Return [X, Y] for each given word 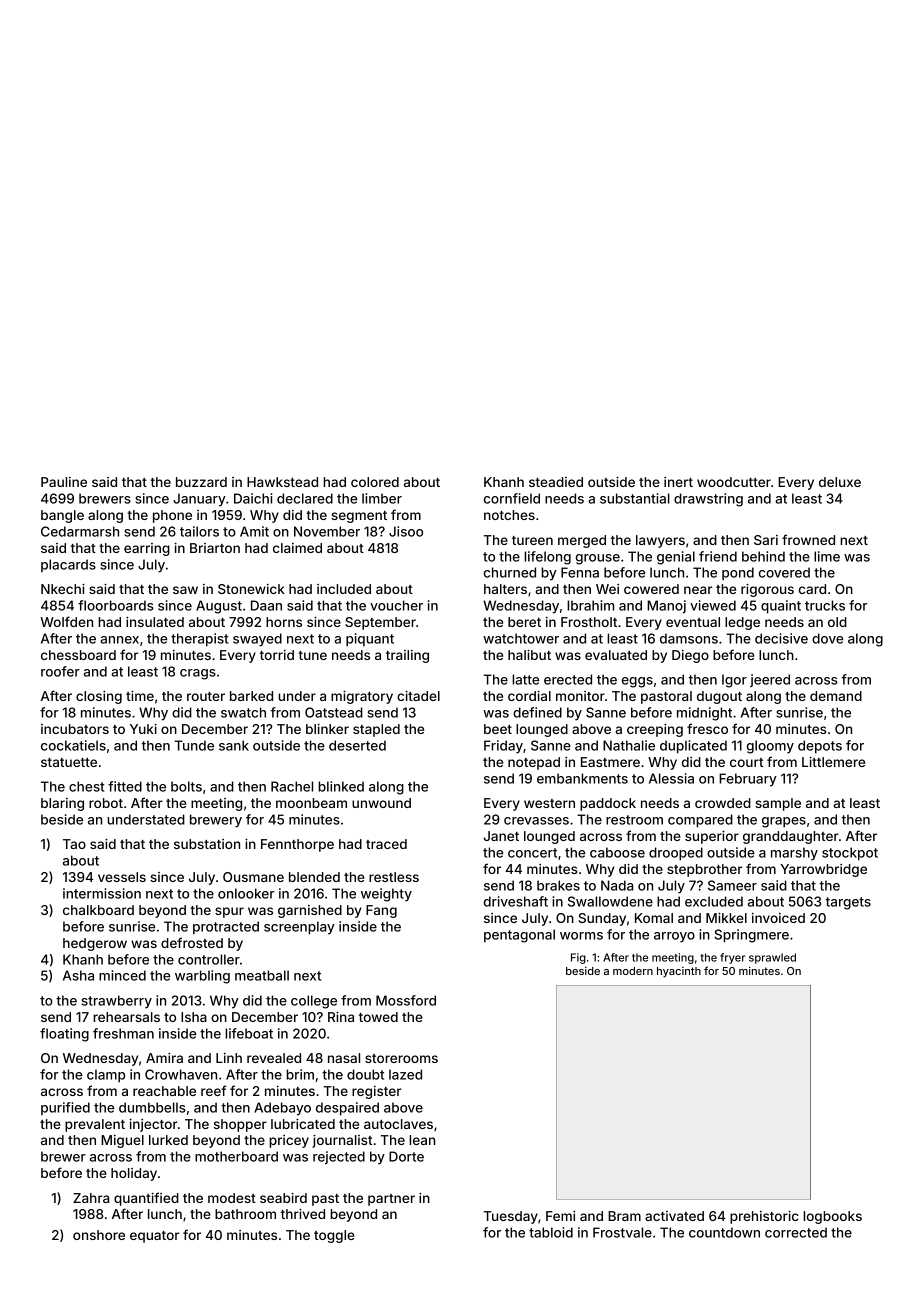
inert [678, 482]
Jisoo [406, 531]
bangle [62, 516]
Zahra [91, 1198]
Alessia [671, 778]
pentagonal [519, 936]
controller [209, 959]
